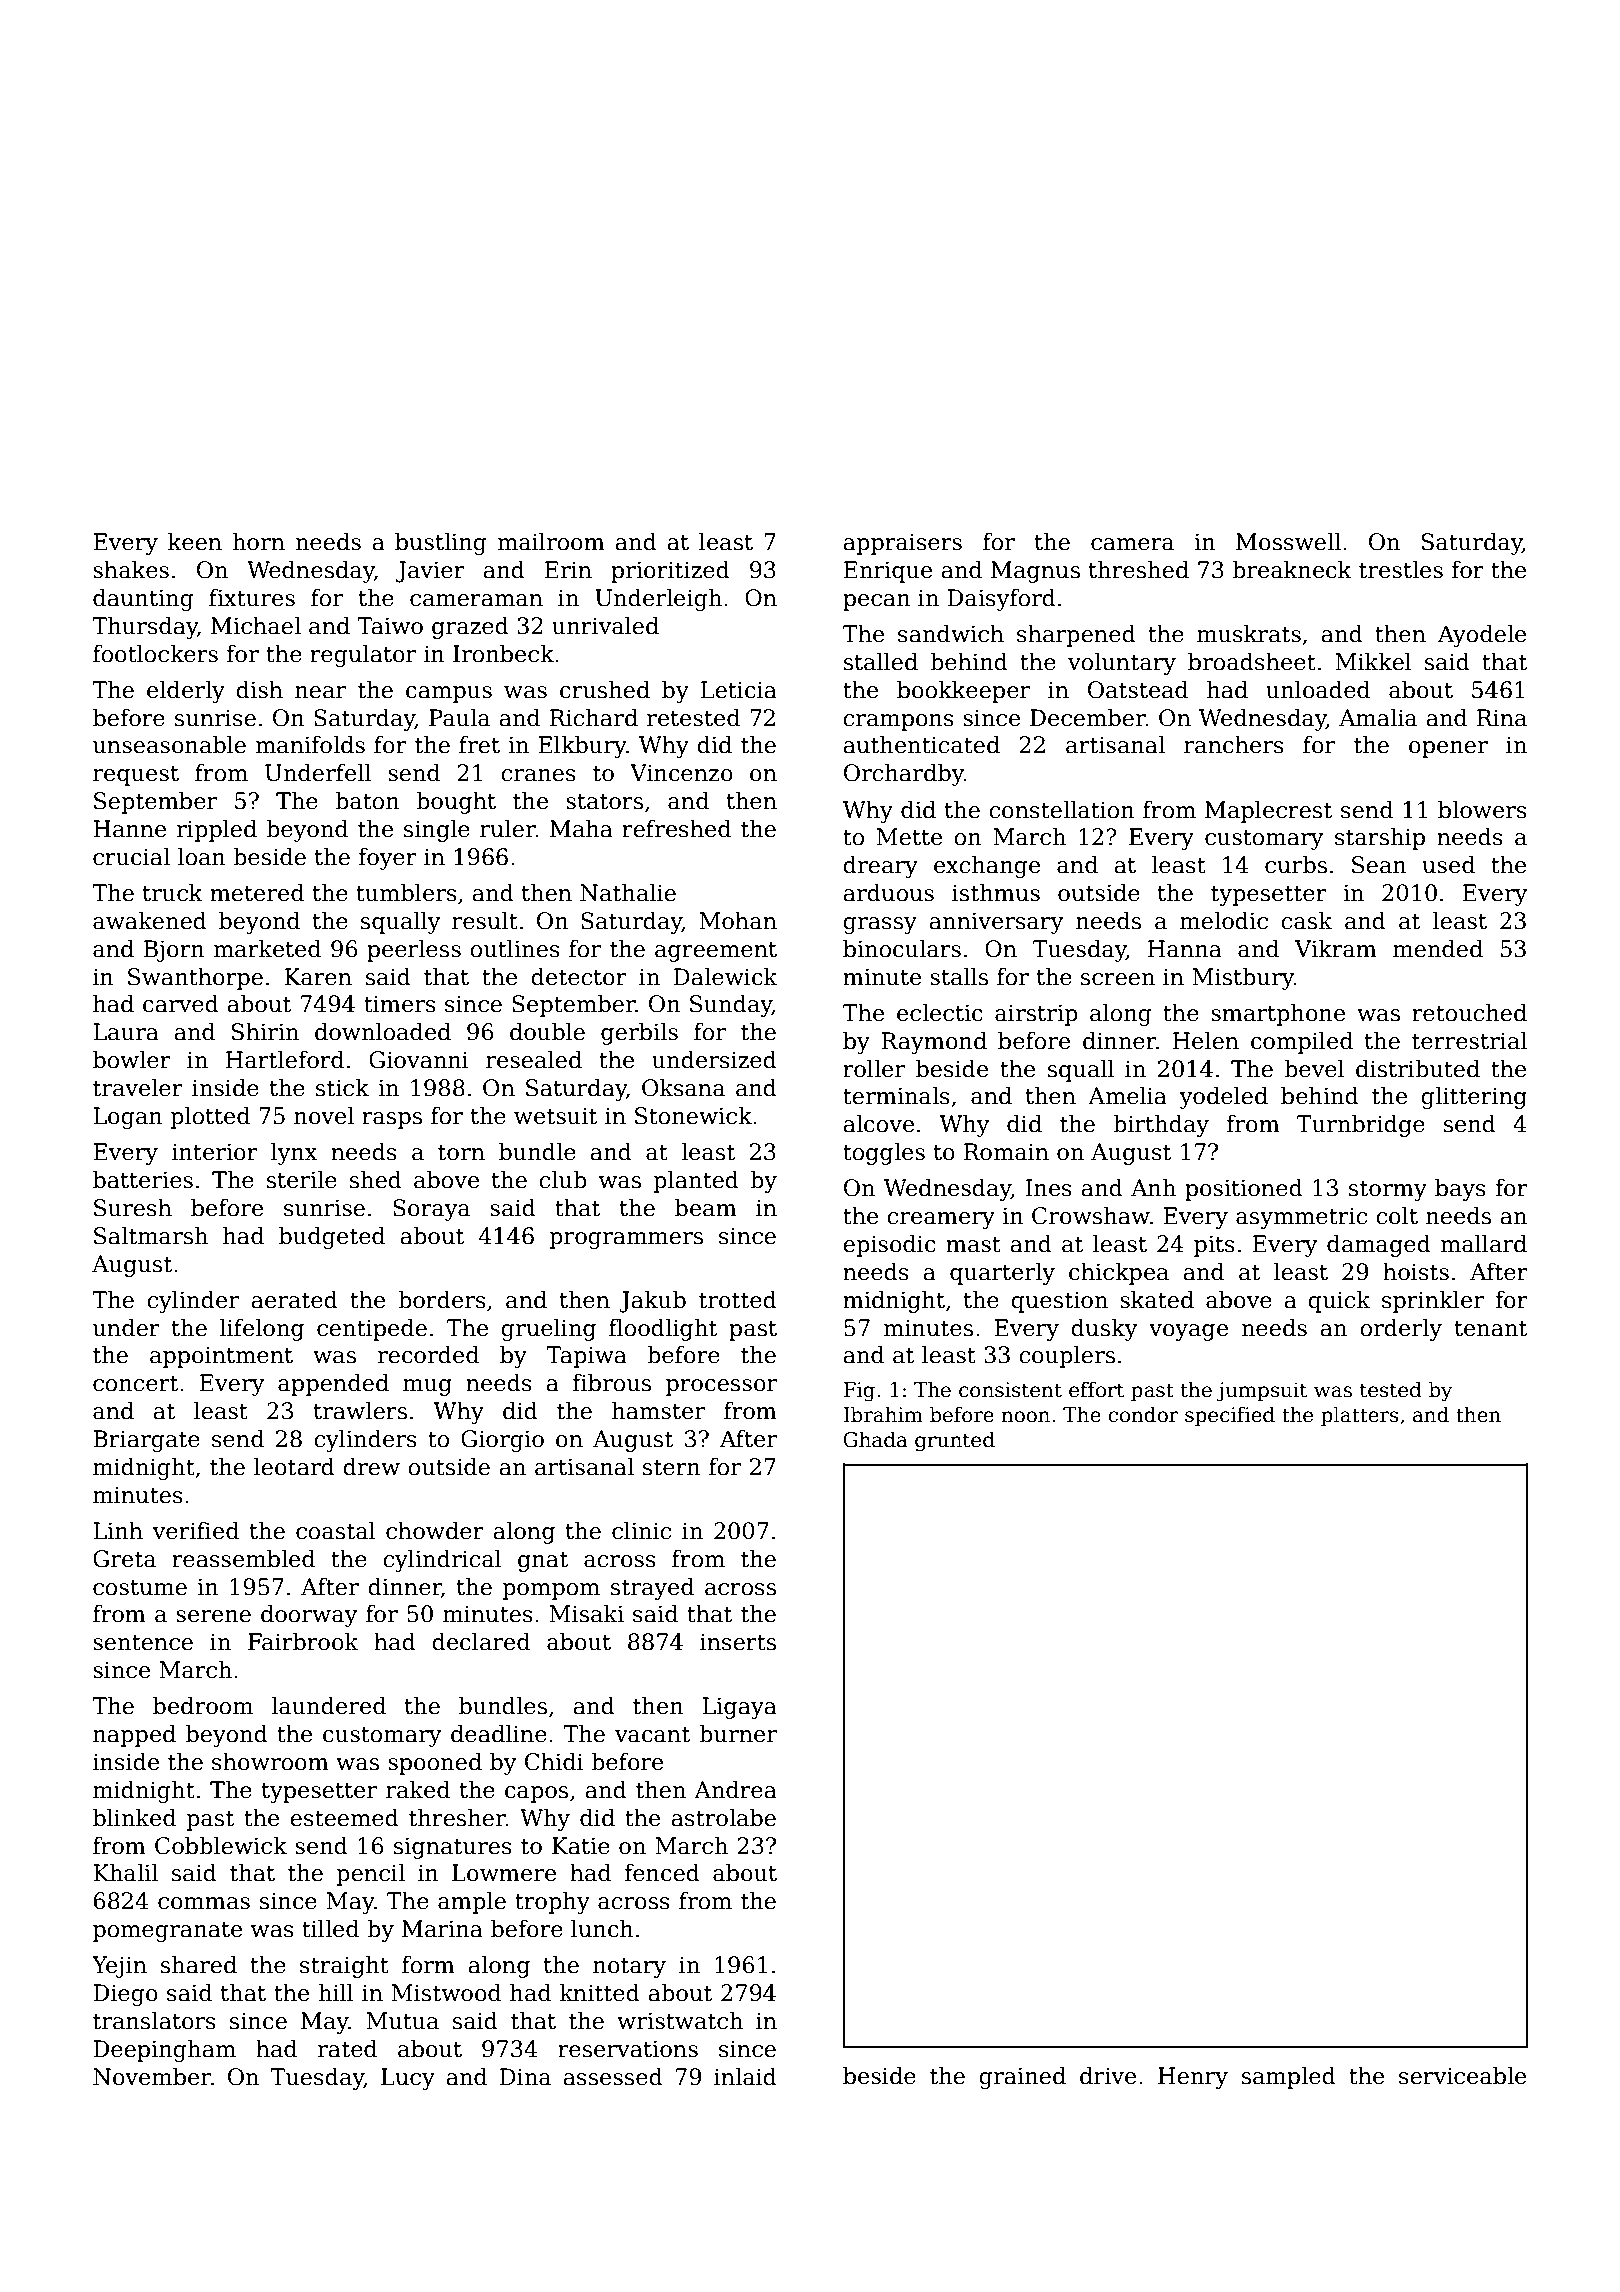 The width and height of the page is (1620, 2292). Describe the element at coordinates (1373, 662) in the page. I see `Mikkel` at that location.
